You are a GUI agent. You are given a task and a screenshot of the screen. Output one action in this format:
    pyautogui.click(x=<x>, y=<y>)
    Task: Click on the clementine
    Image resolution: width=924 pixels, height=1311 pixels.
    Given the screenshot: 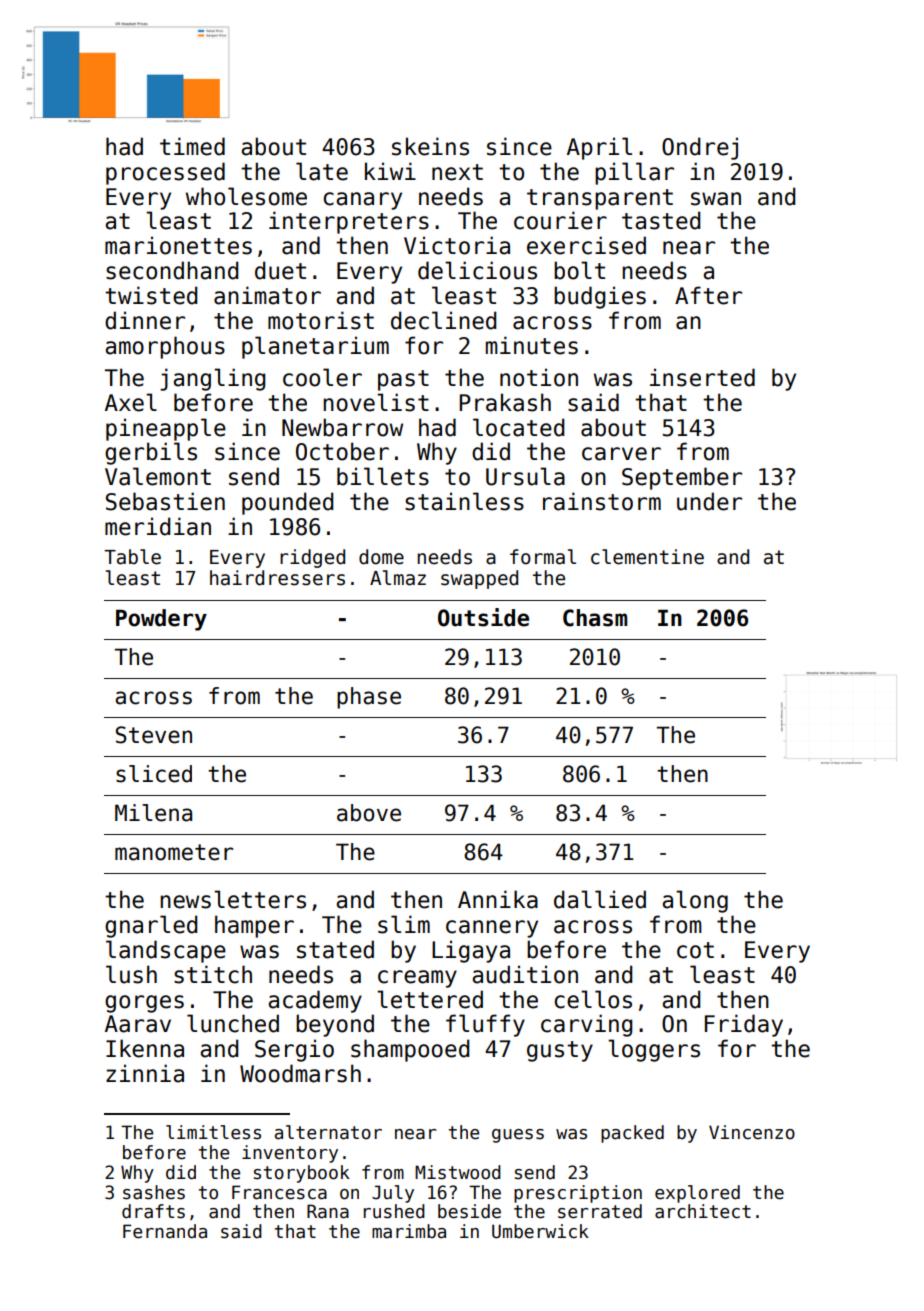 What is the action you would take?
    pyautogui.click(x=647, y=557)
